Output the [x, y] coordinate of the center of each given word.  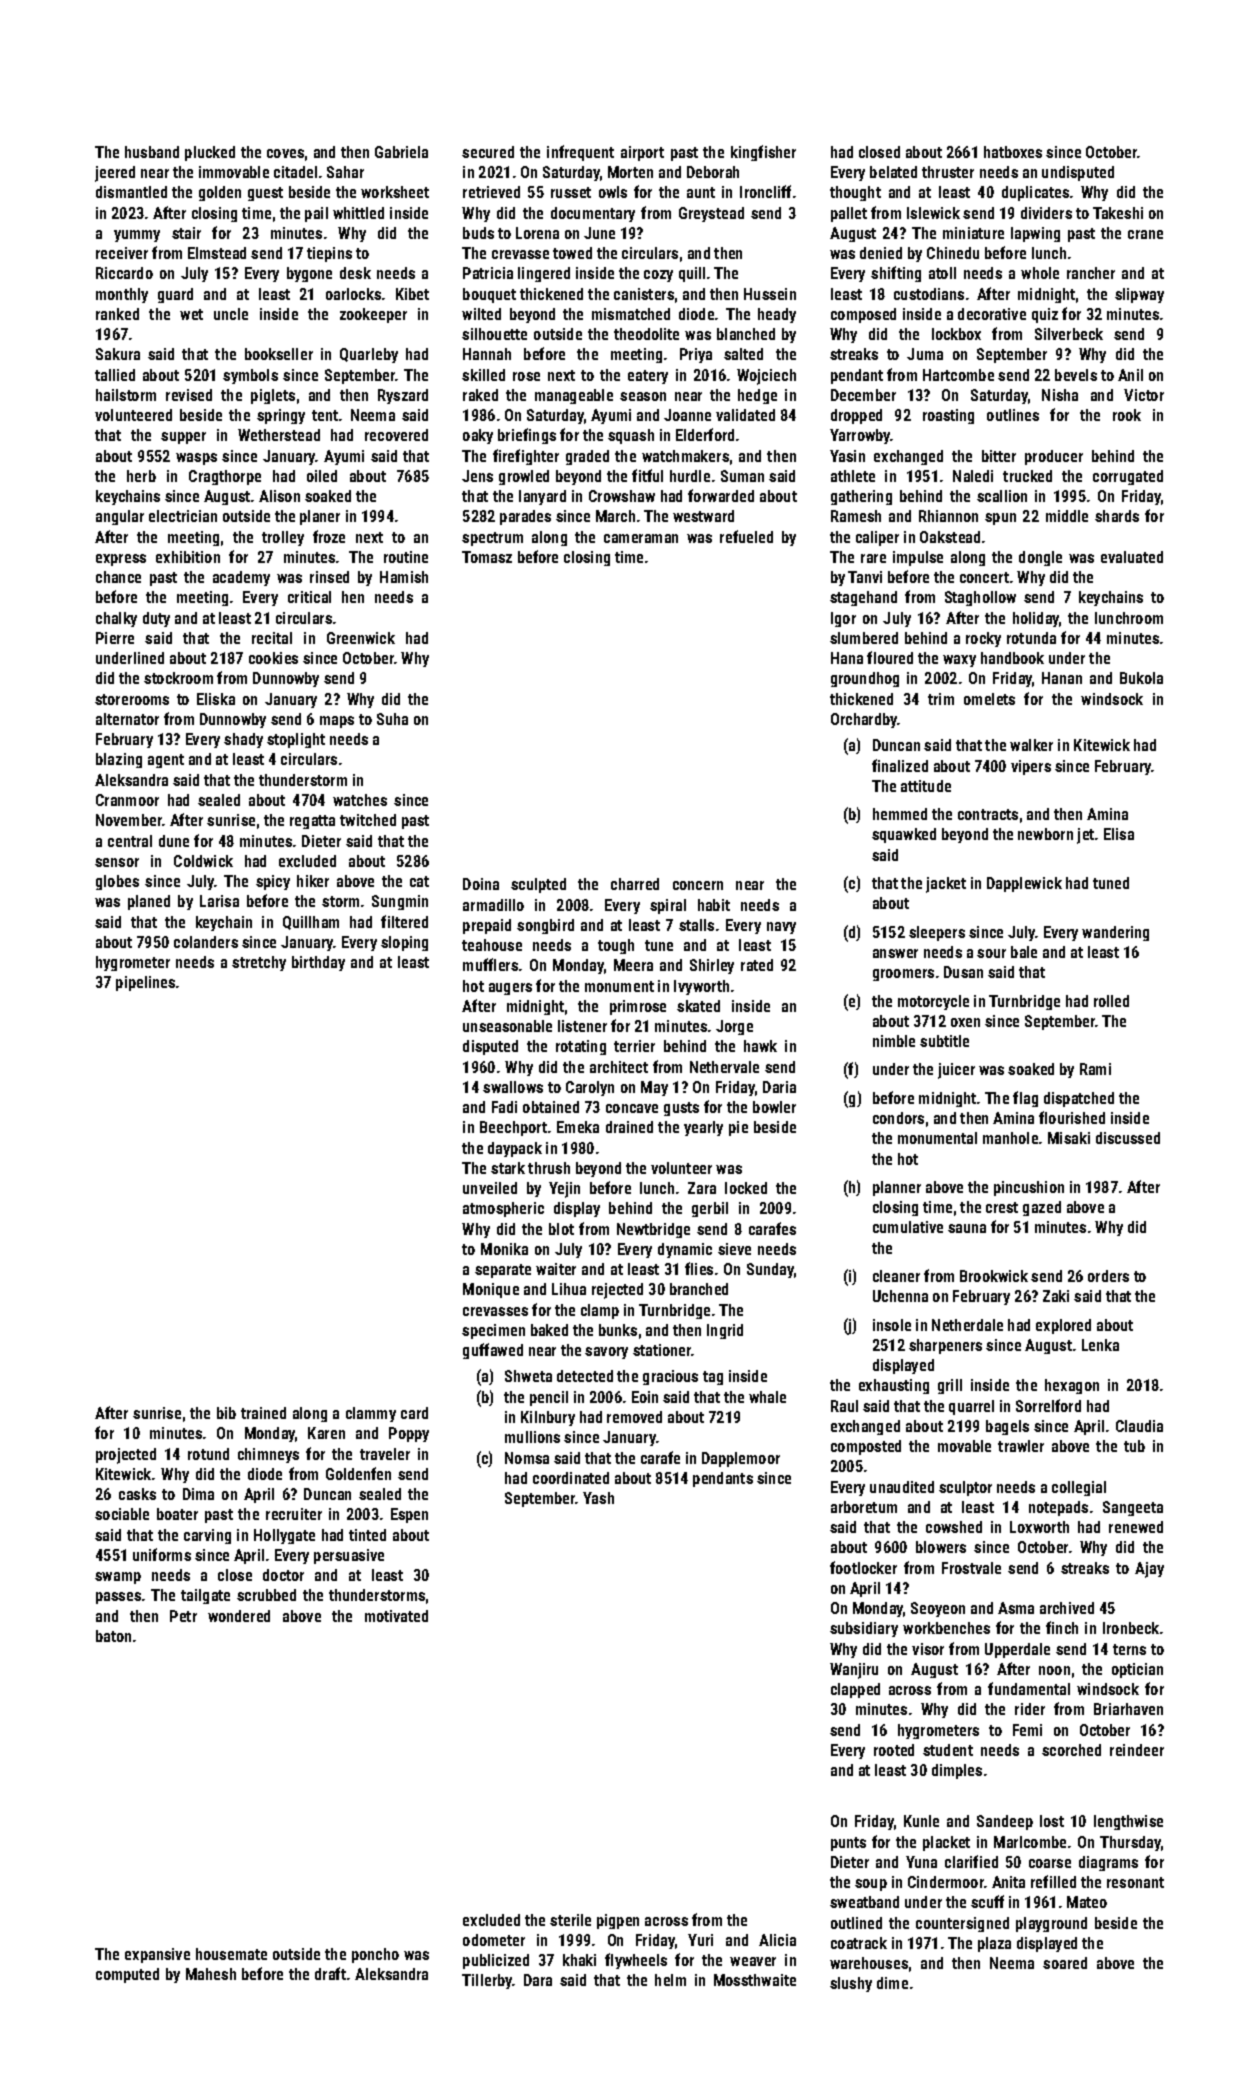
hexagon [1072, 1386]
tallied [115, 375]
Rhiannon [948, 516]
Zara [702, 1188]
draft [330, 1973]
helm [670, 1980]
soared [1065, 1963]
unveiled [490, 1188]
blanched [746, 334]
